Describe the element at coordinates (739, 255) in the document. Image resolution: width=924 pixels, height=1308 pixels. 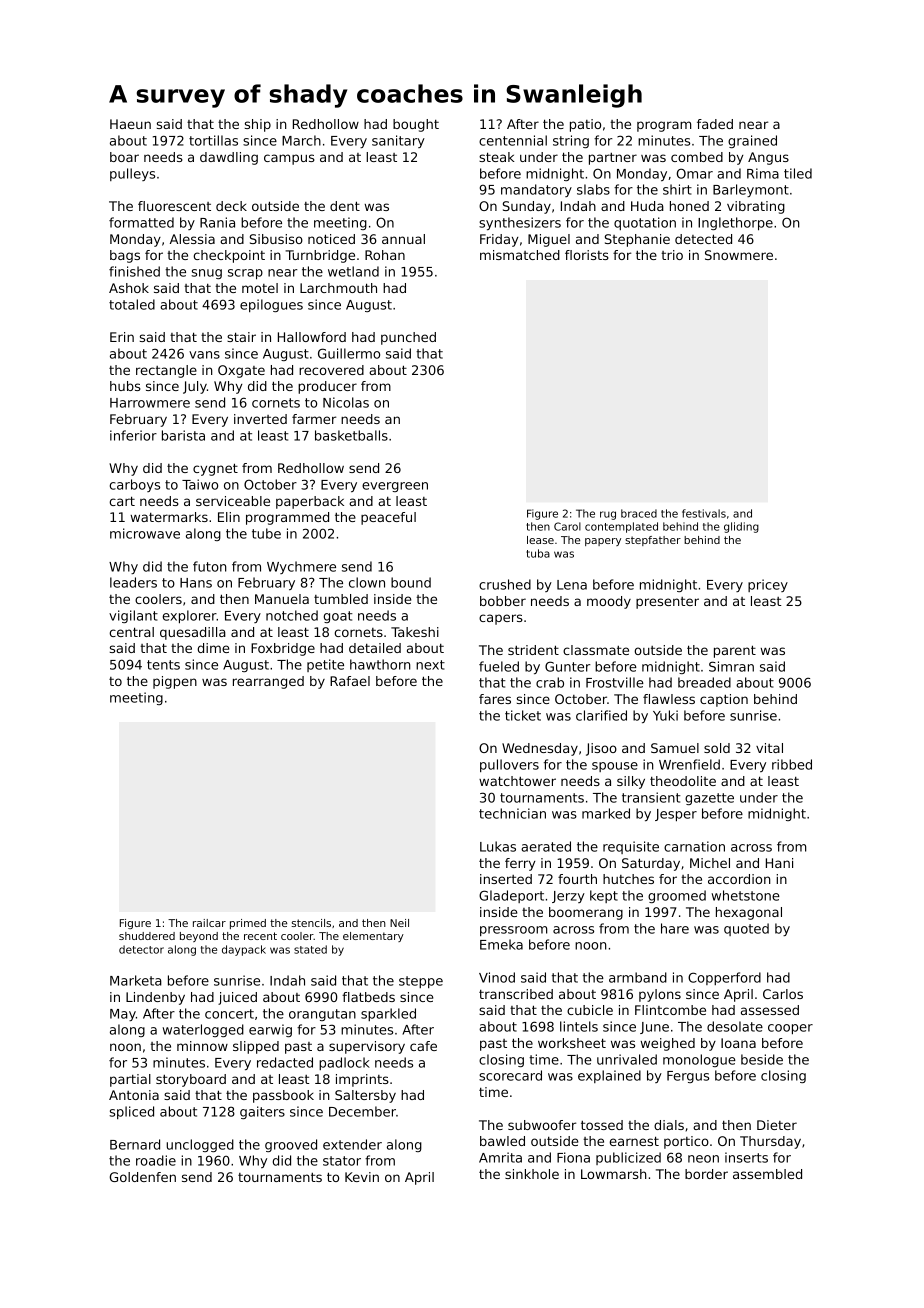
I see `Snowmere` at that location.
